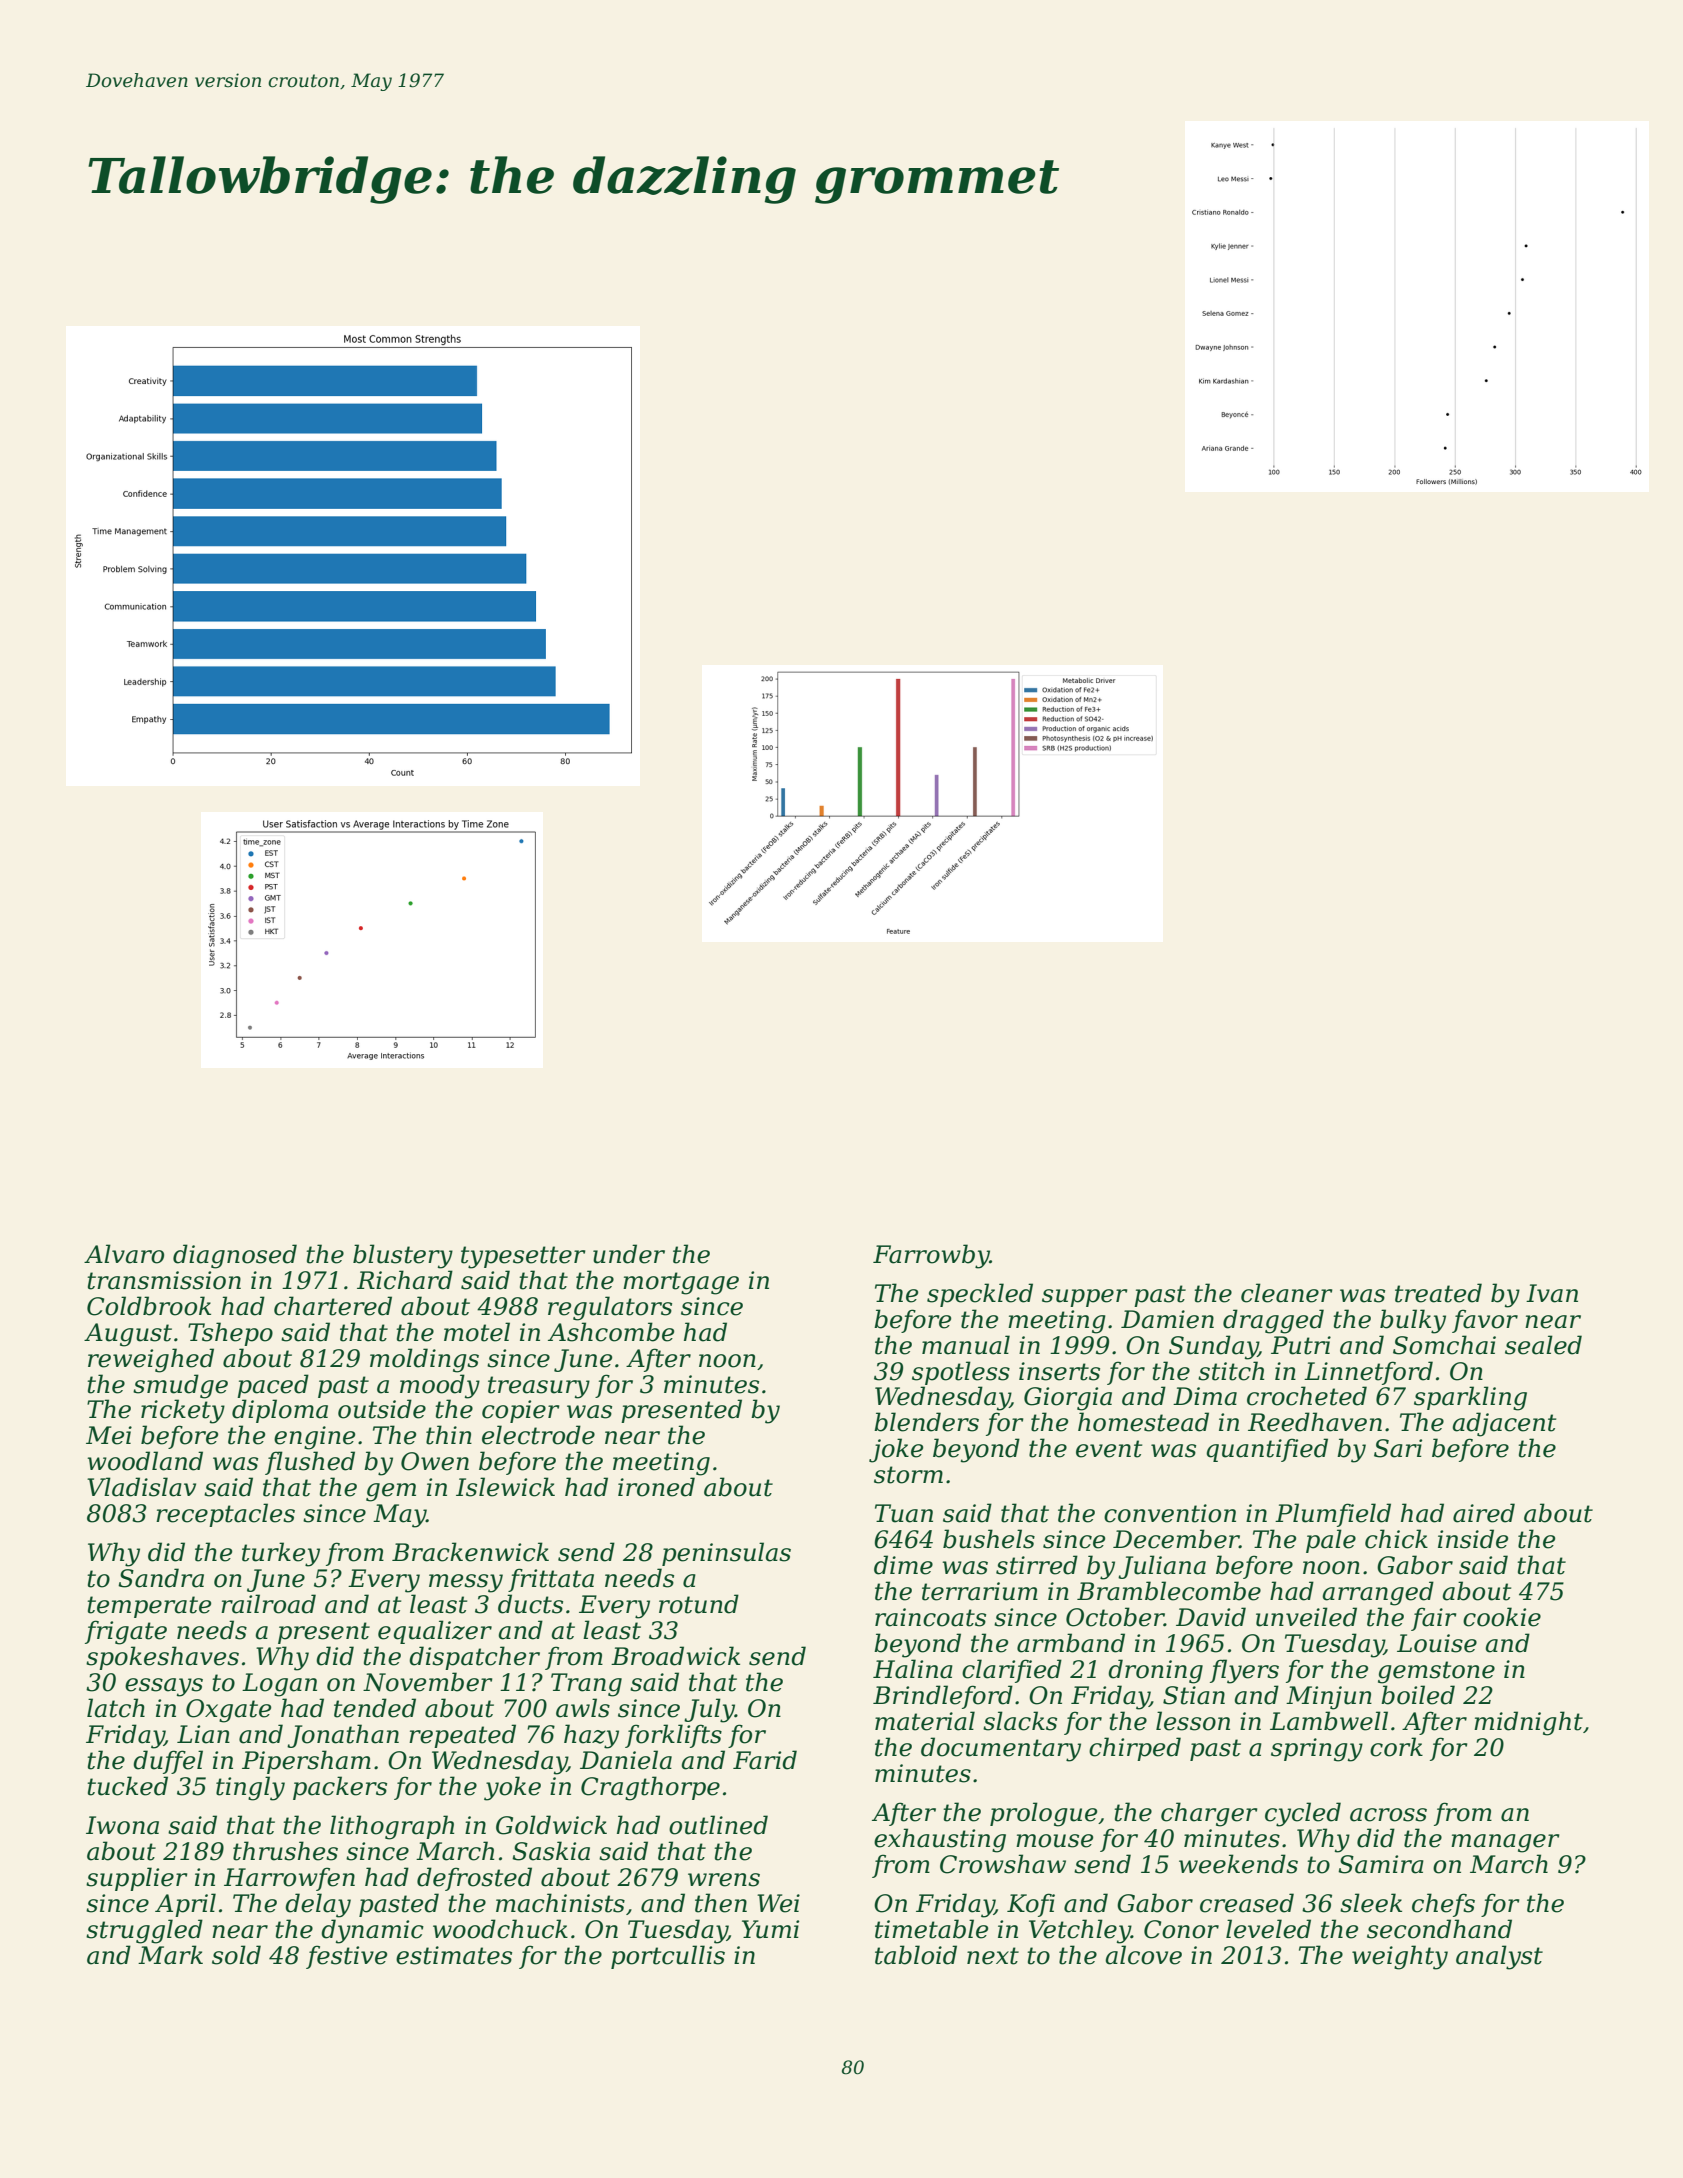 The height and width of the screenshot is (2178, 1683). What do you see at coordinates (1438, 1293) in the screenshot?
I see `treated` at bounding box center [1438, 1293].
